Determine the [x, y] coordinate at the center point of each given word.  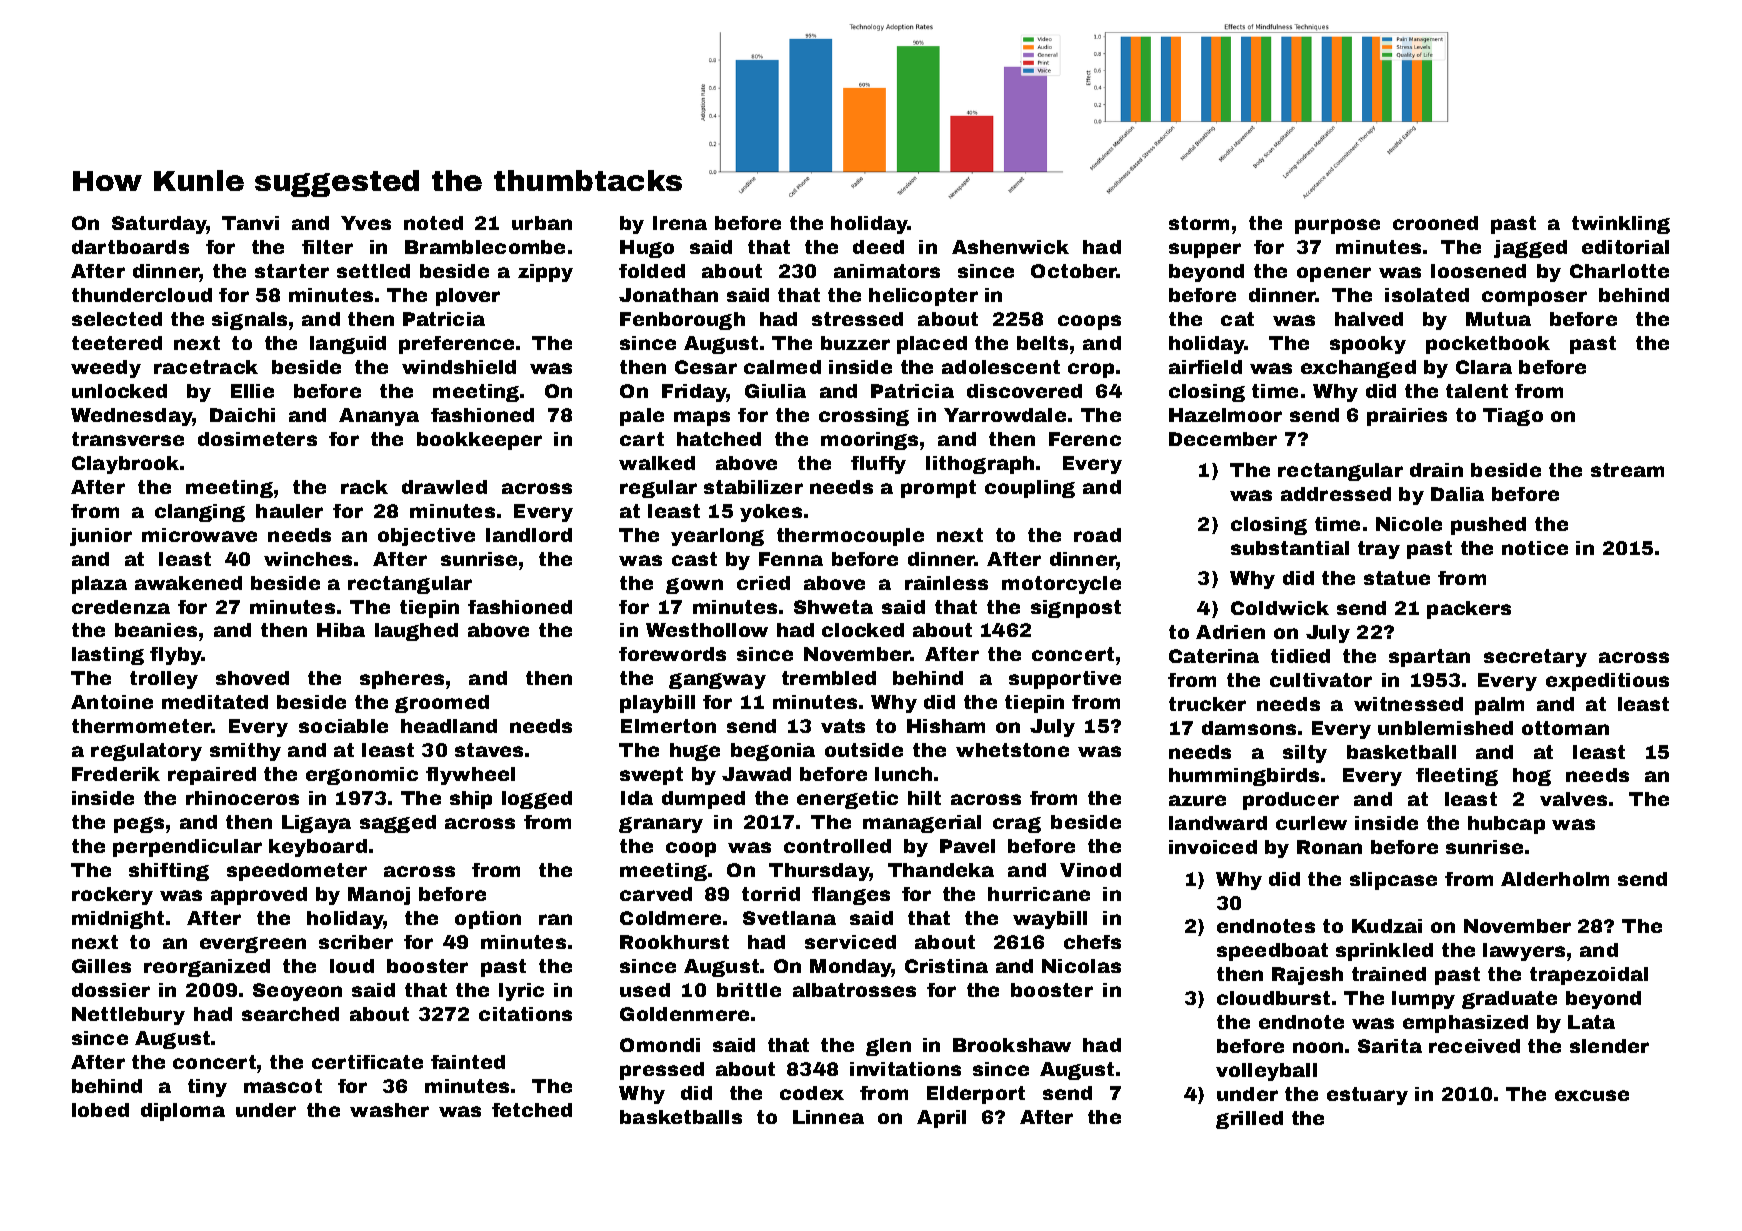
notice [1535, 548]
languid [348, 345]
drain [1436, 470]
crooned [1435, 223]
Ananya [379, 417]
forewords [672, 654]
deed [878, 247]
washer [389, 1110]
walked [657, 463]
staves [489, 750]
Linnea [828, 1117]
